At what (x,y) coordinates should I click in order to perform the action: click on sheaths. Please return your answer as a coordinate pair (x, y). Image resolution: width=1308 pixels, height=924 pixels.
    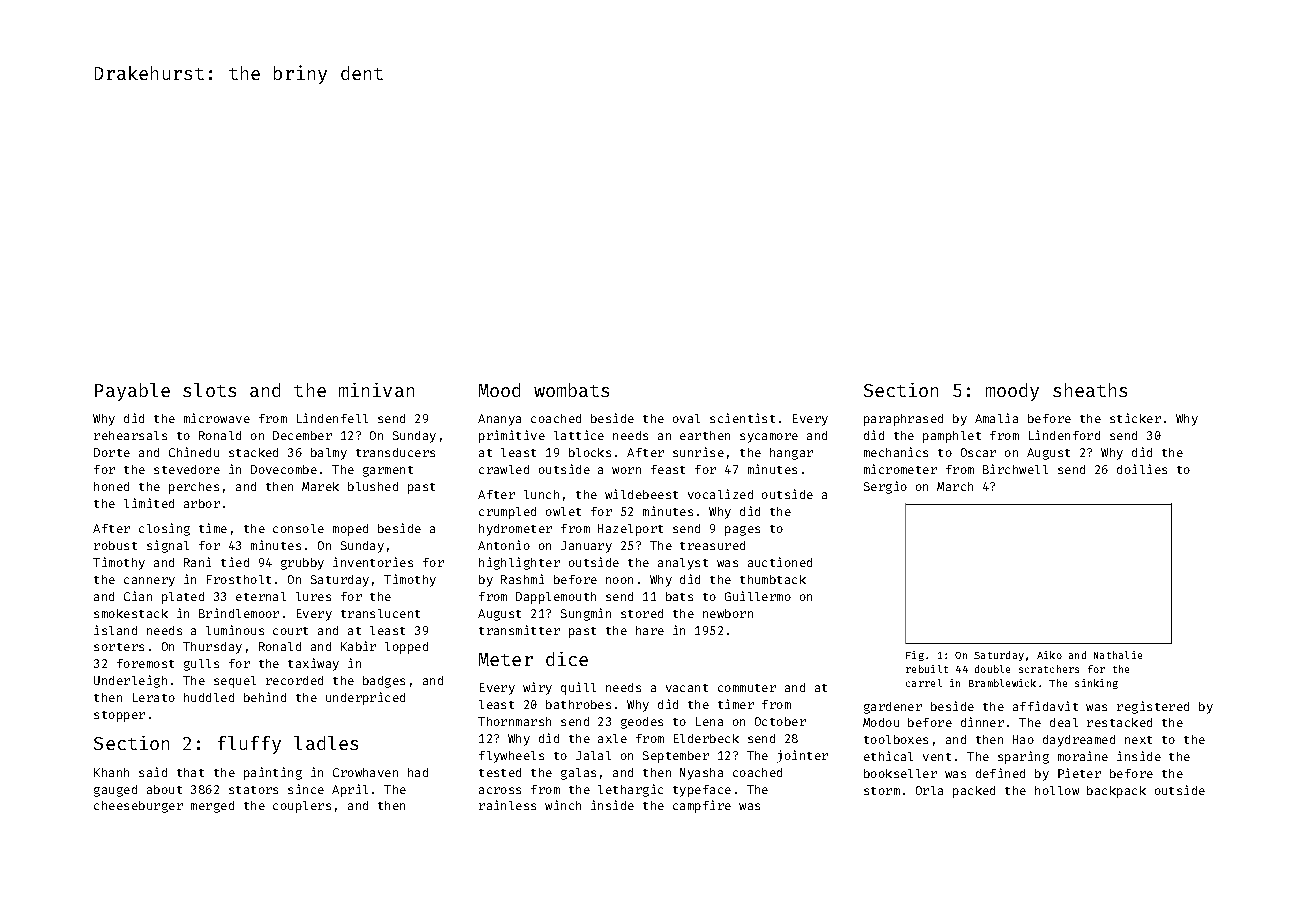
    Looking at the image, I should click on (1090, 390).
